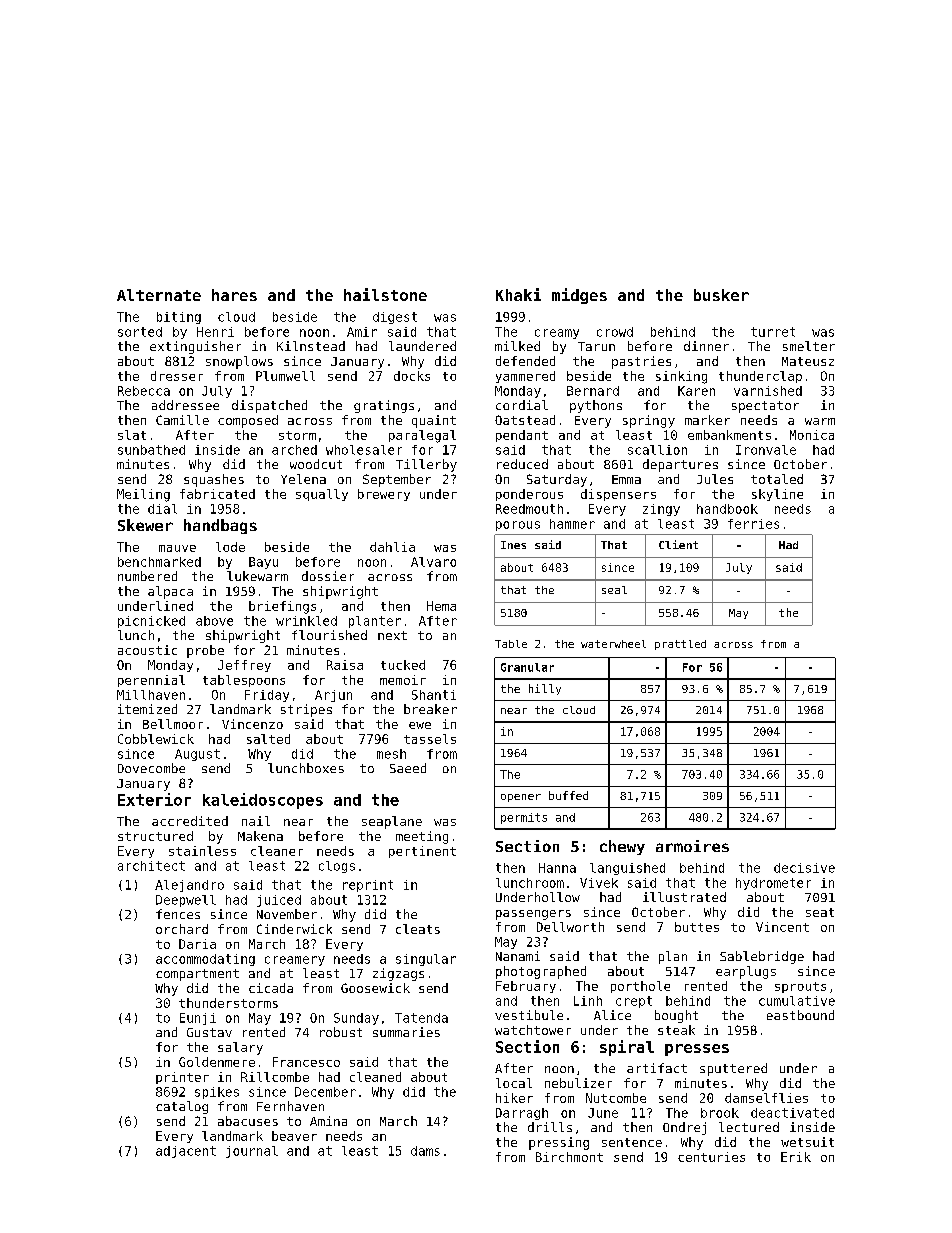  What do you see at coordinates (808, 361) in the image?
I see `Mateusz` at bounding box center [808, 361].
